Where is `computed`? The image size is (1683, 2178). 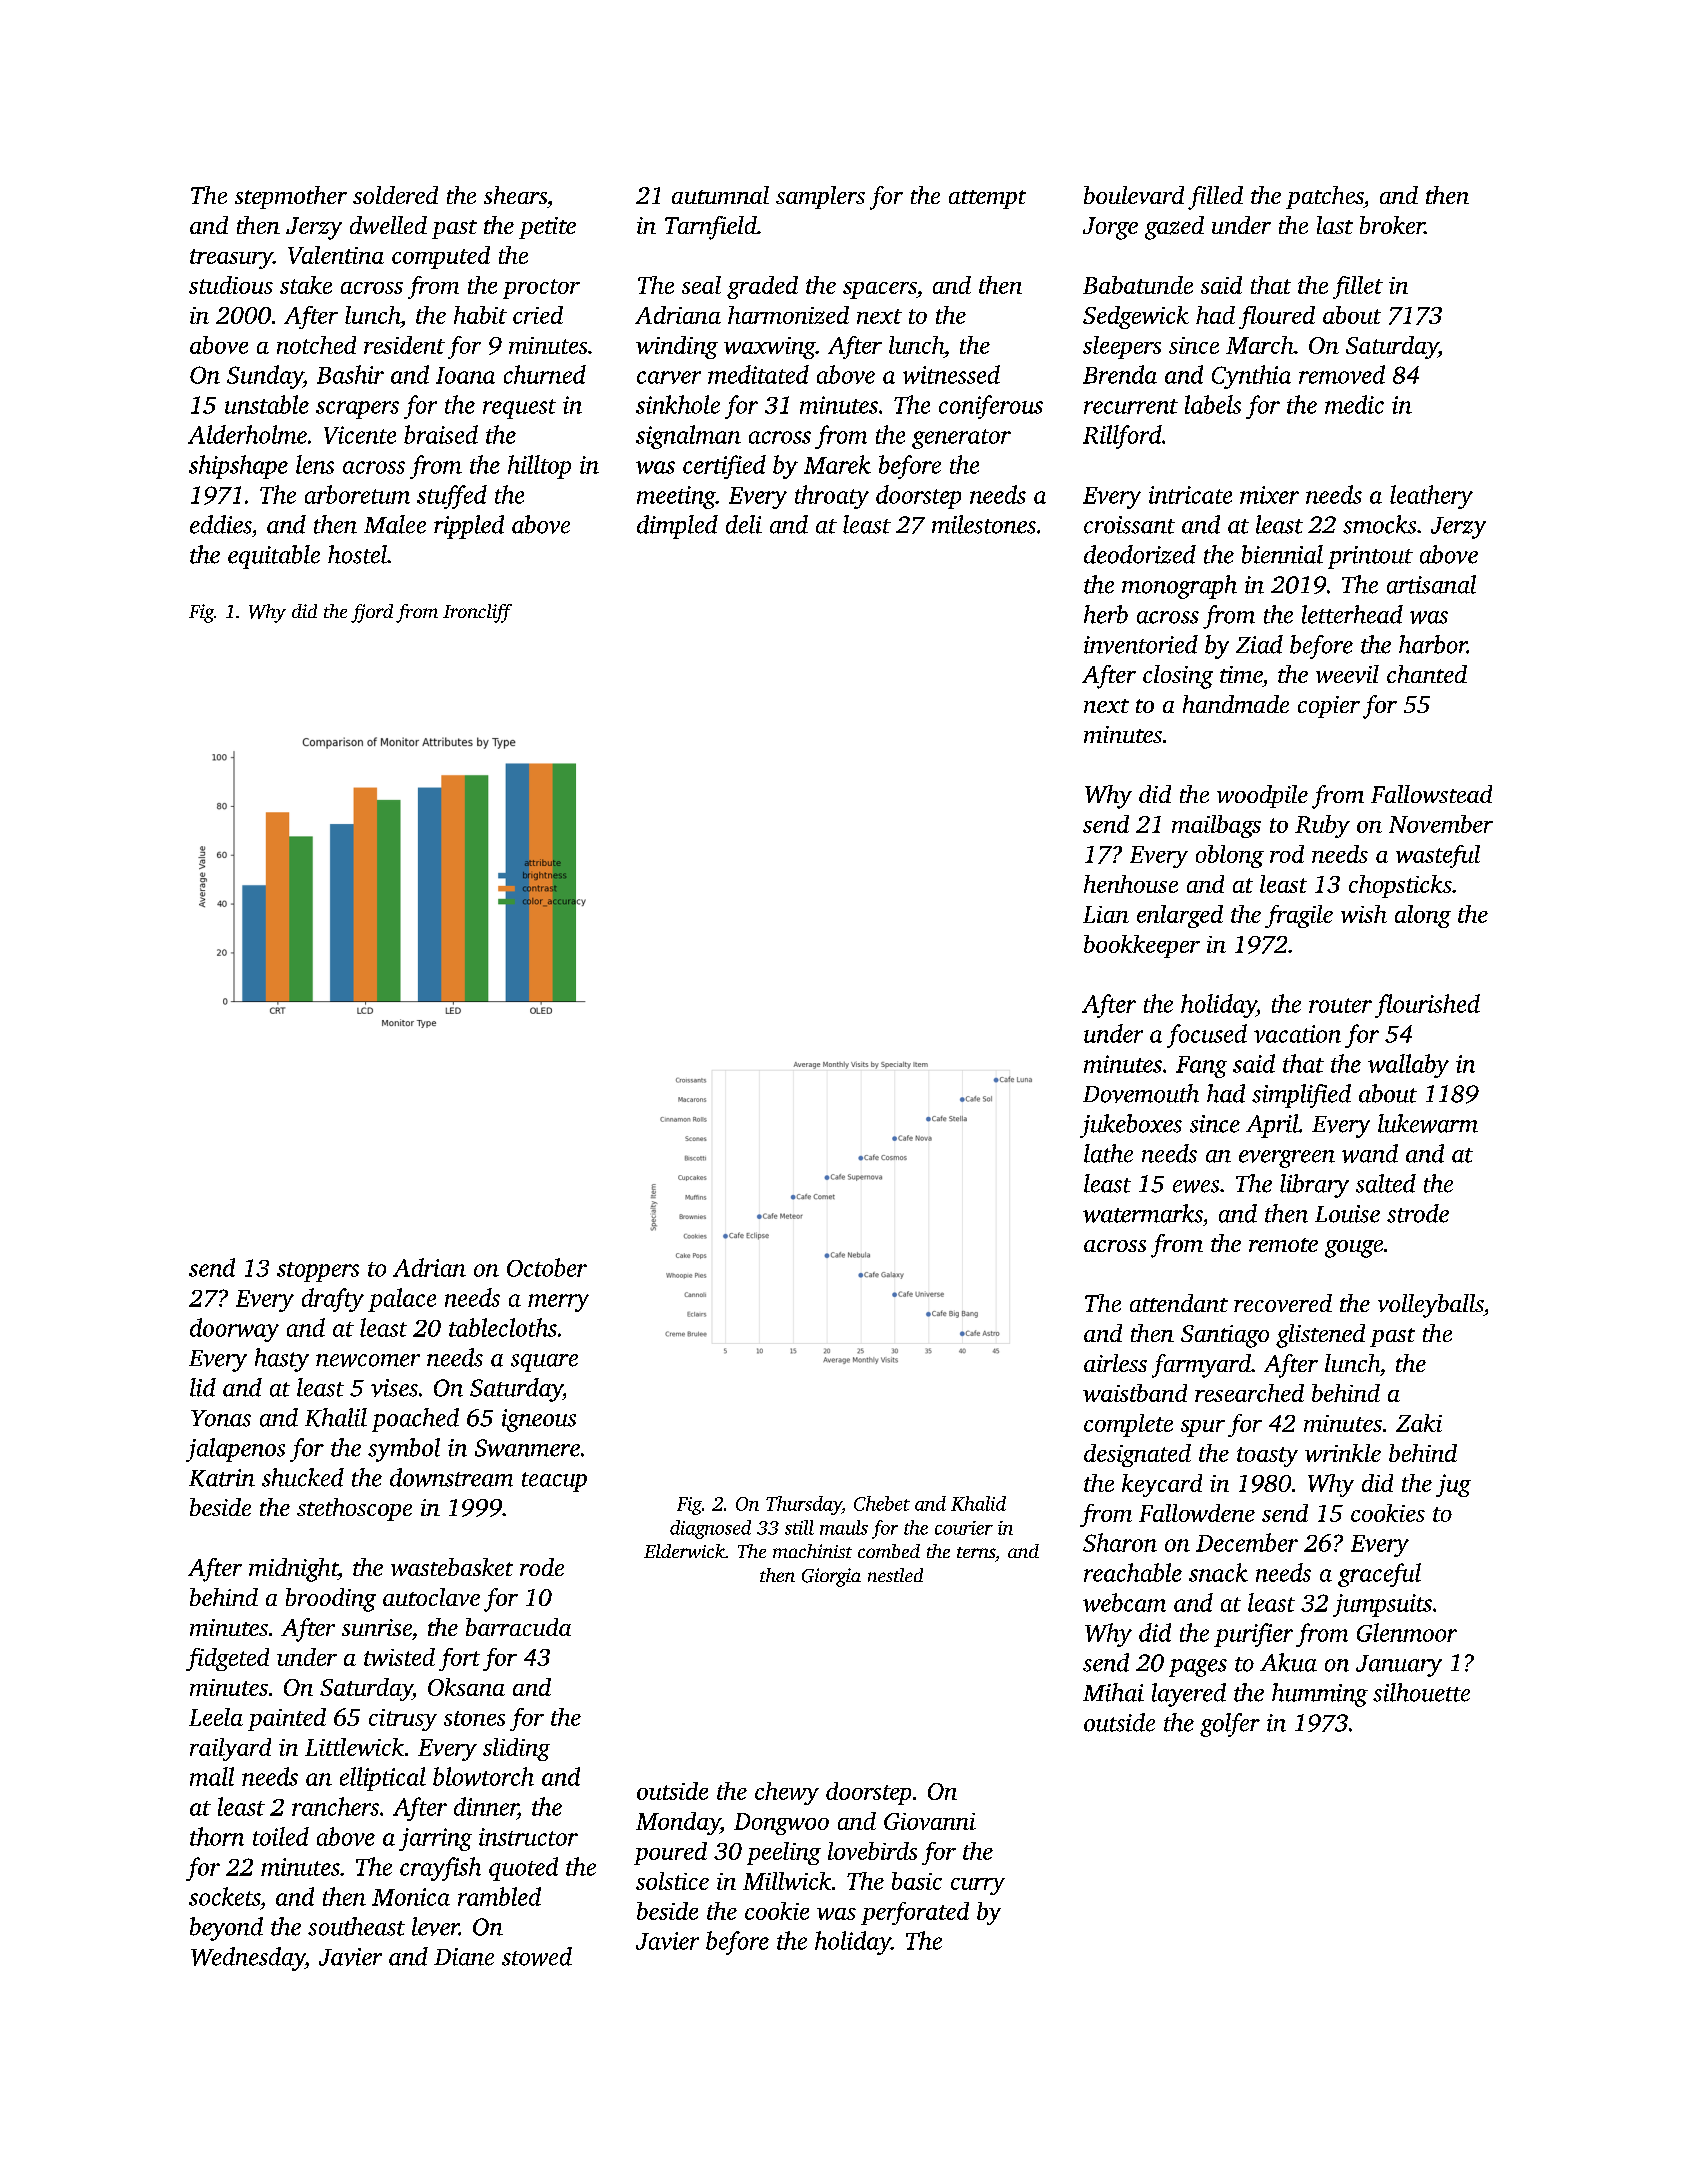
computed is located at coordinates (441, 257).
